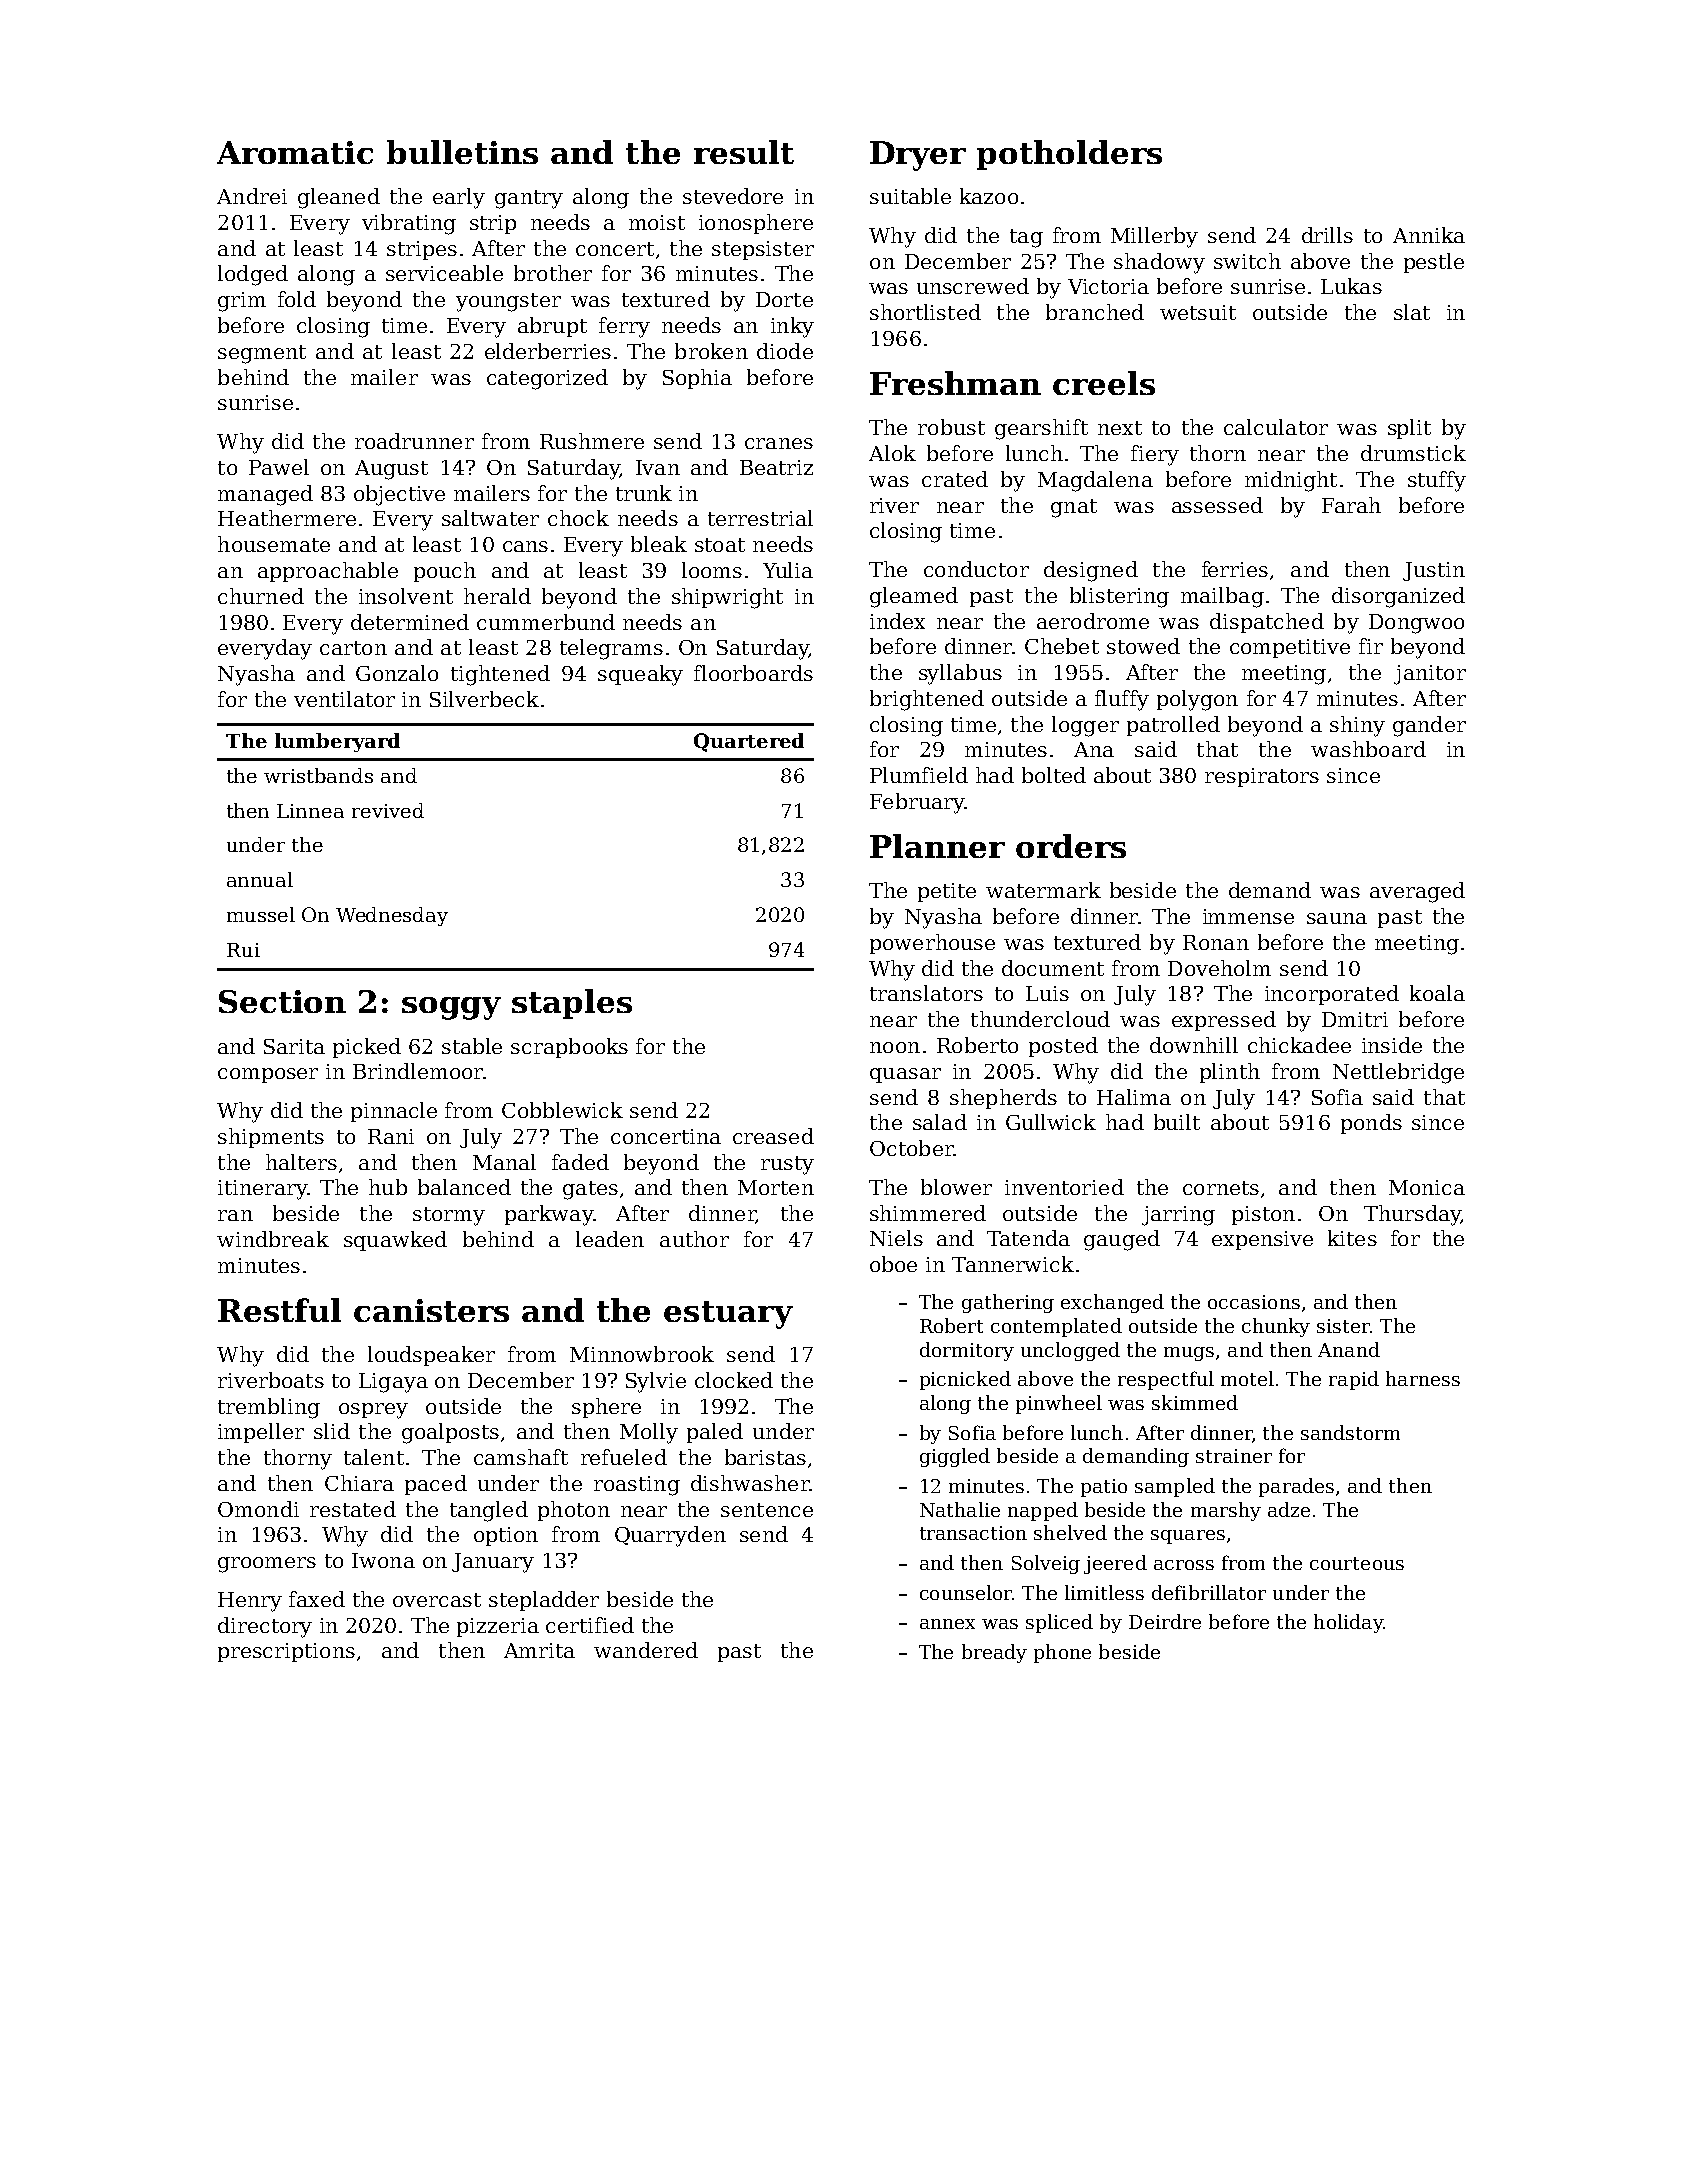 Image resolution: width=1683 pixels, height=2178 pixels. Describe the element at coordinates (610, 1239) in the document. I see `leaden` at that location.
